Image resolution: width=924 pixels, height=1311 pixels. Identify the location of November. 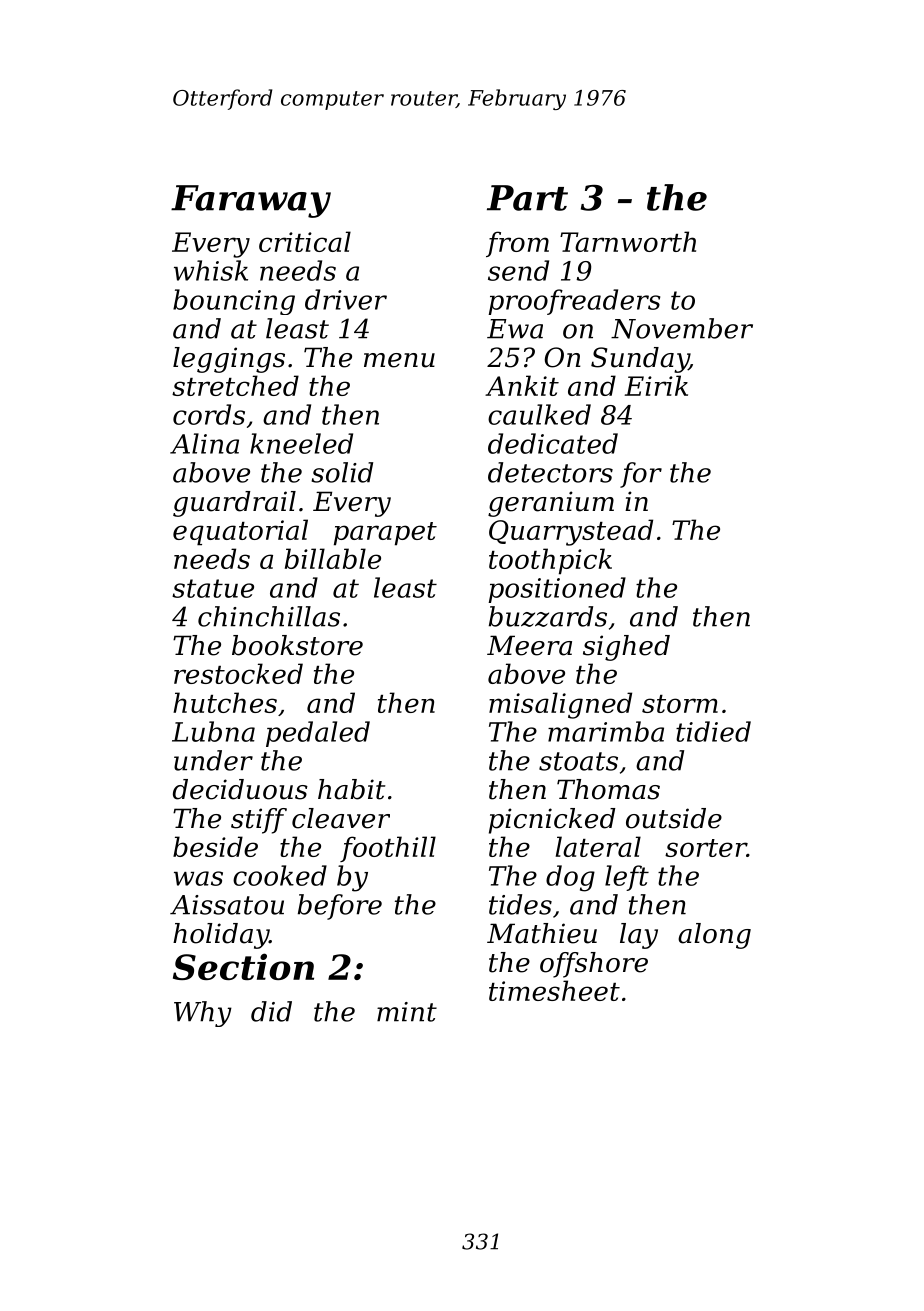
(682, 328).
